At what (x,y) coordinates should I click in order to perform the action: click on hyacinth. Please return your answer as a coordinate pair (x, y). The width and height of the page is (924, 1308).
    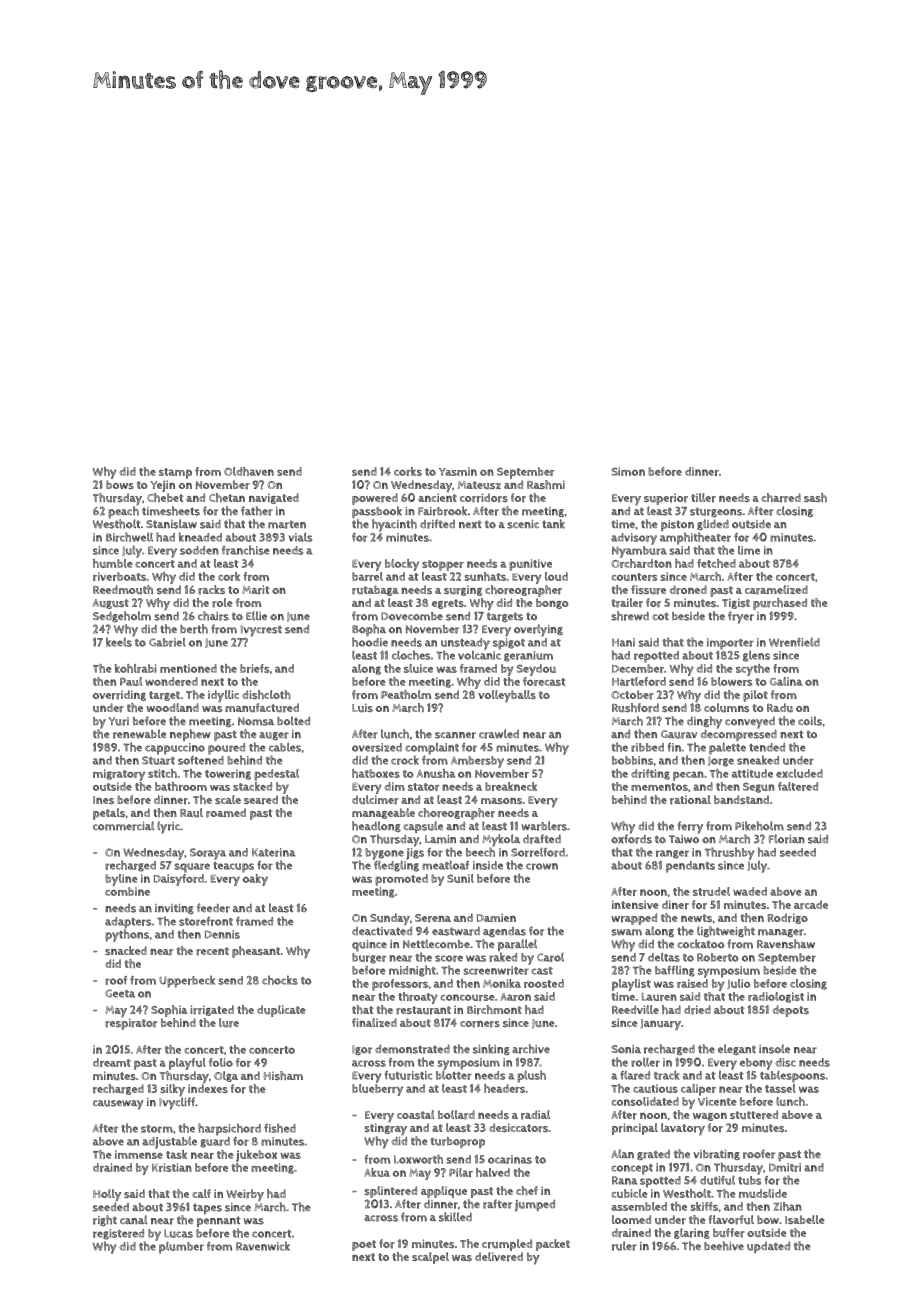
    Looking at the image, I should click on (394, 525).
